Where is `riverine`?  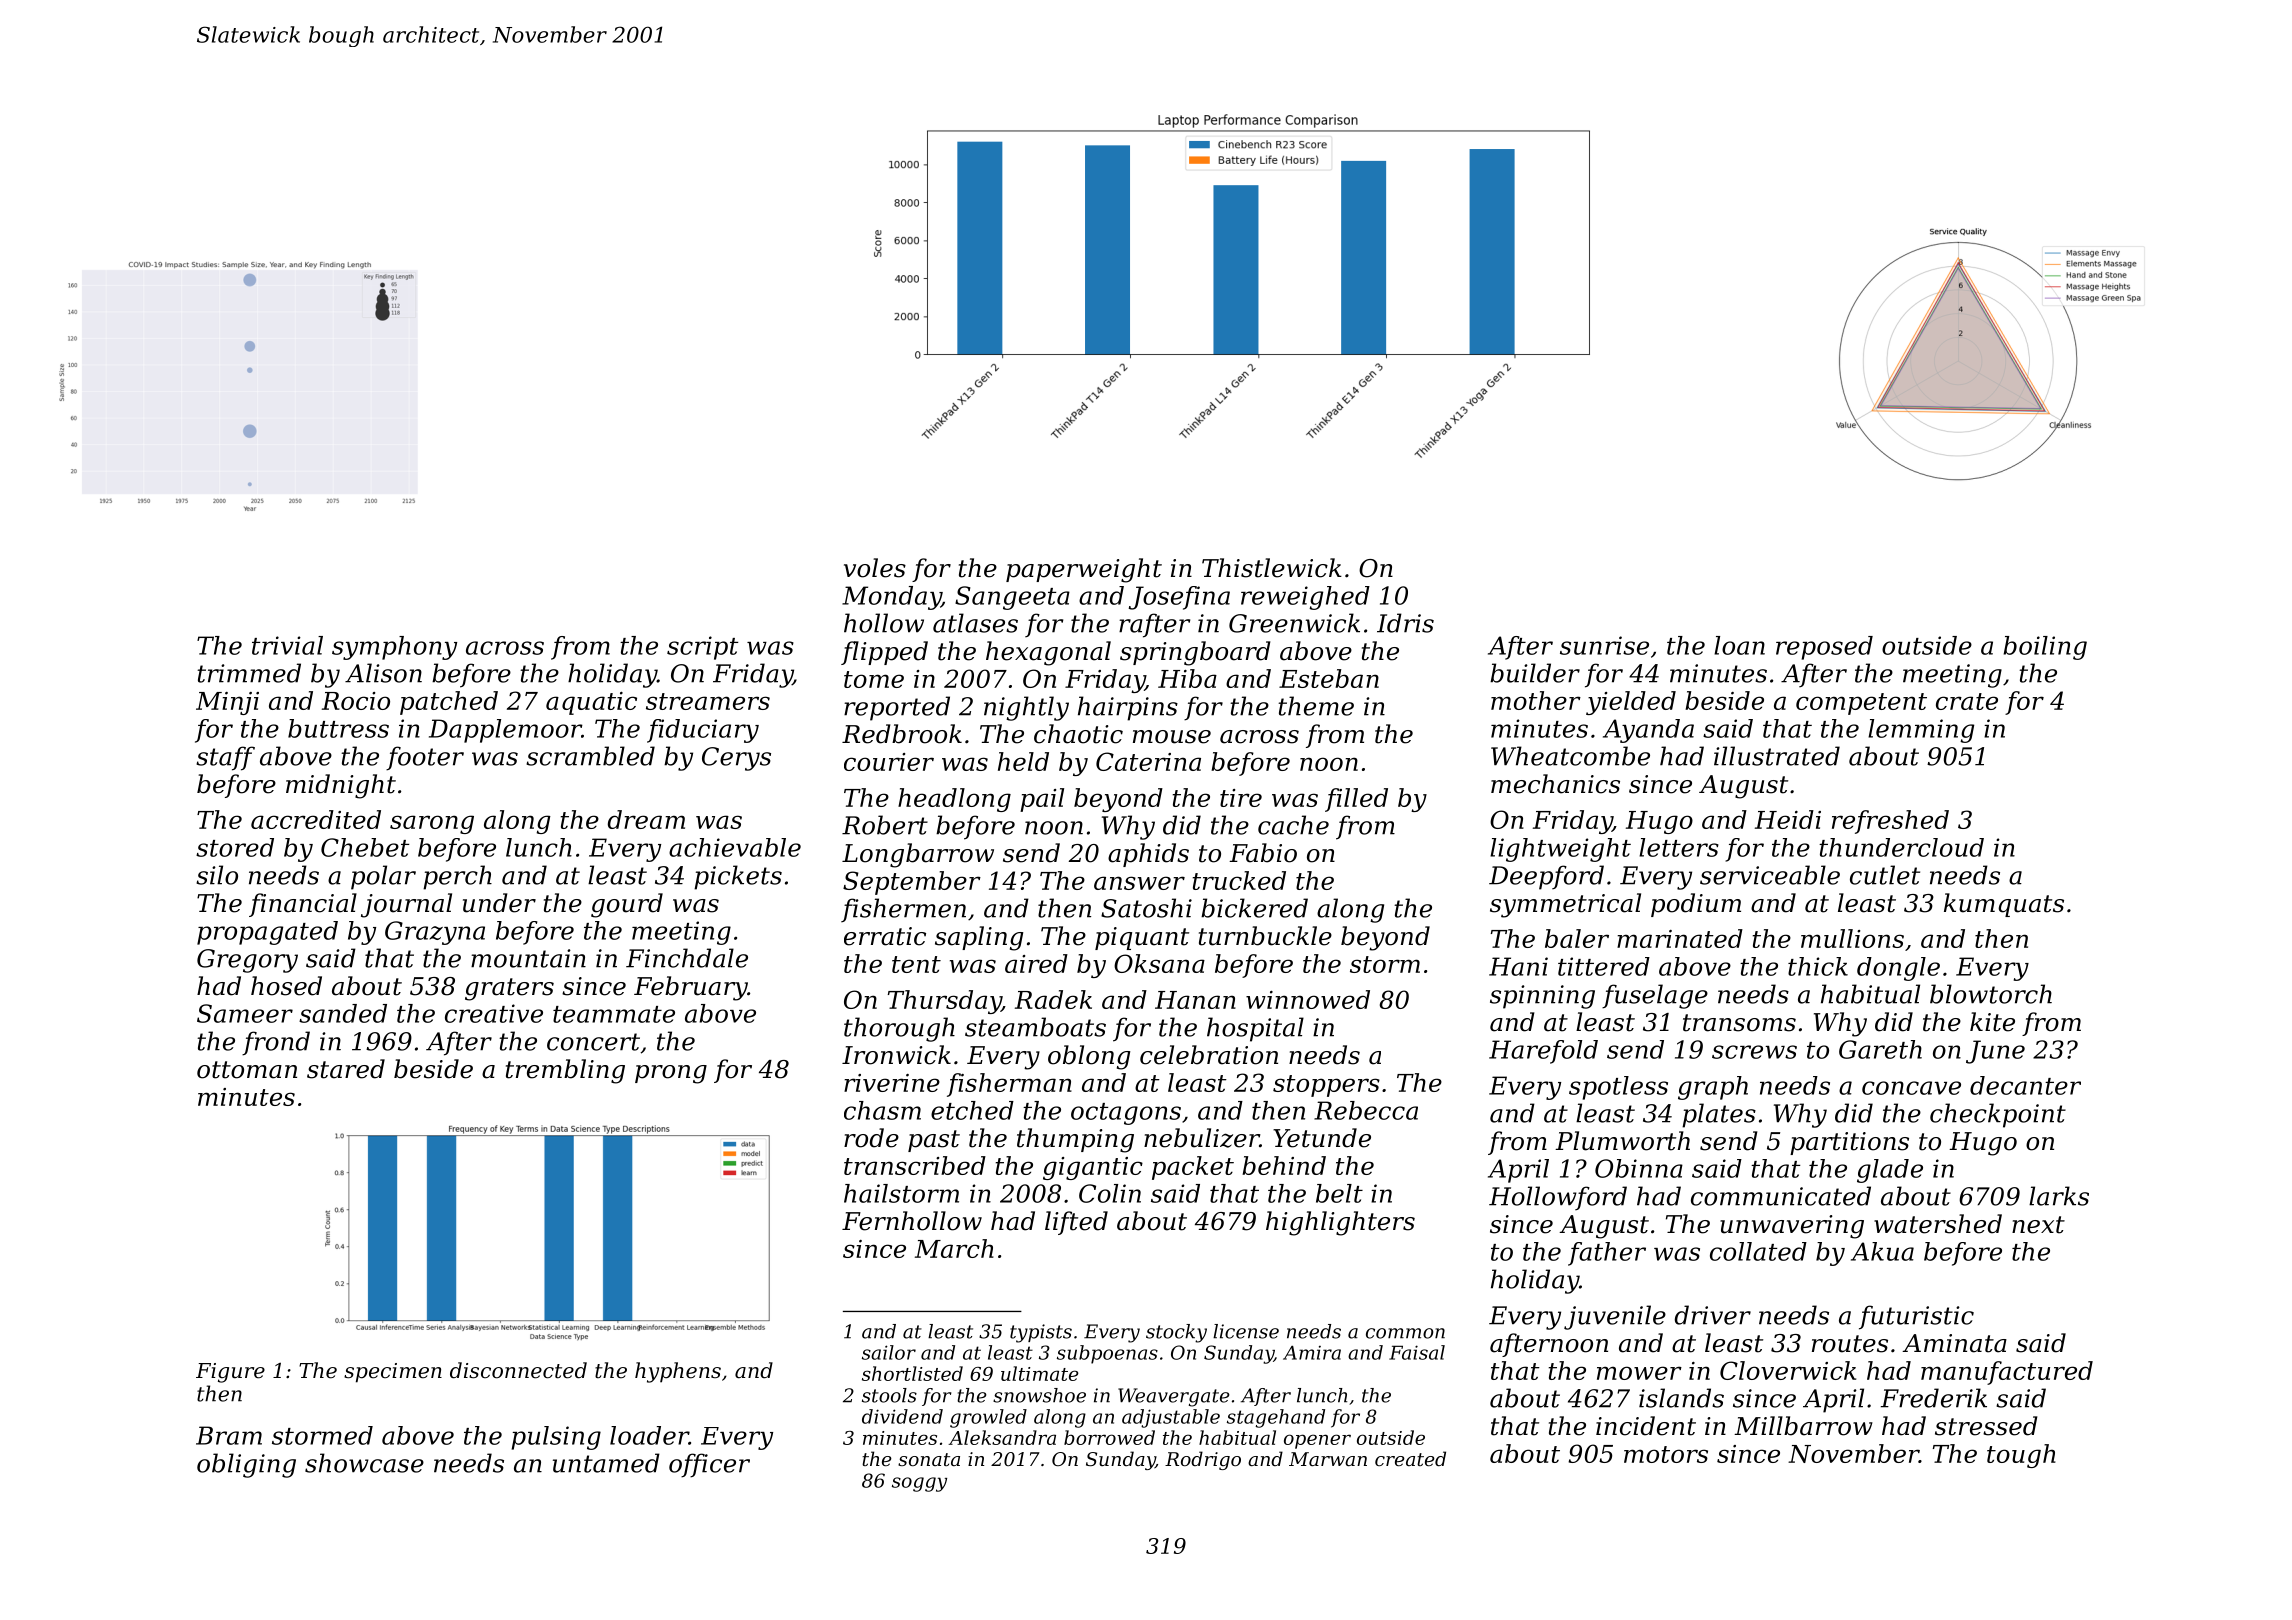
riverine is located at coordinates (892, 1083).
